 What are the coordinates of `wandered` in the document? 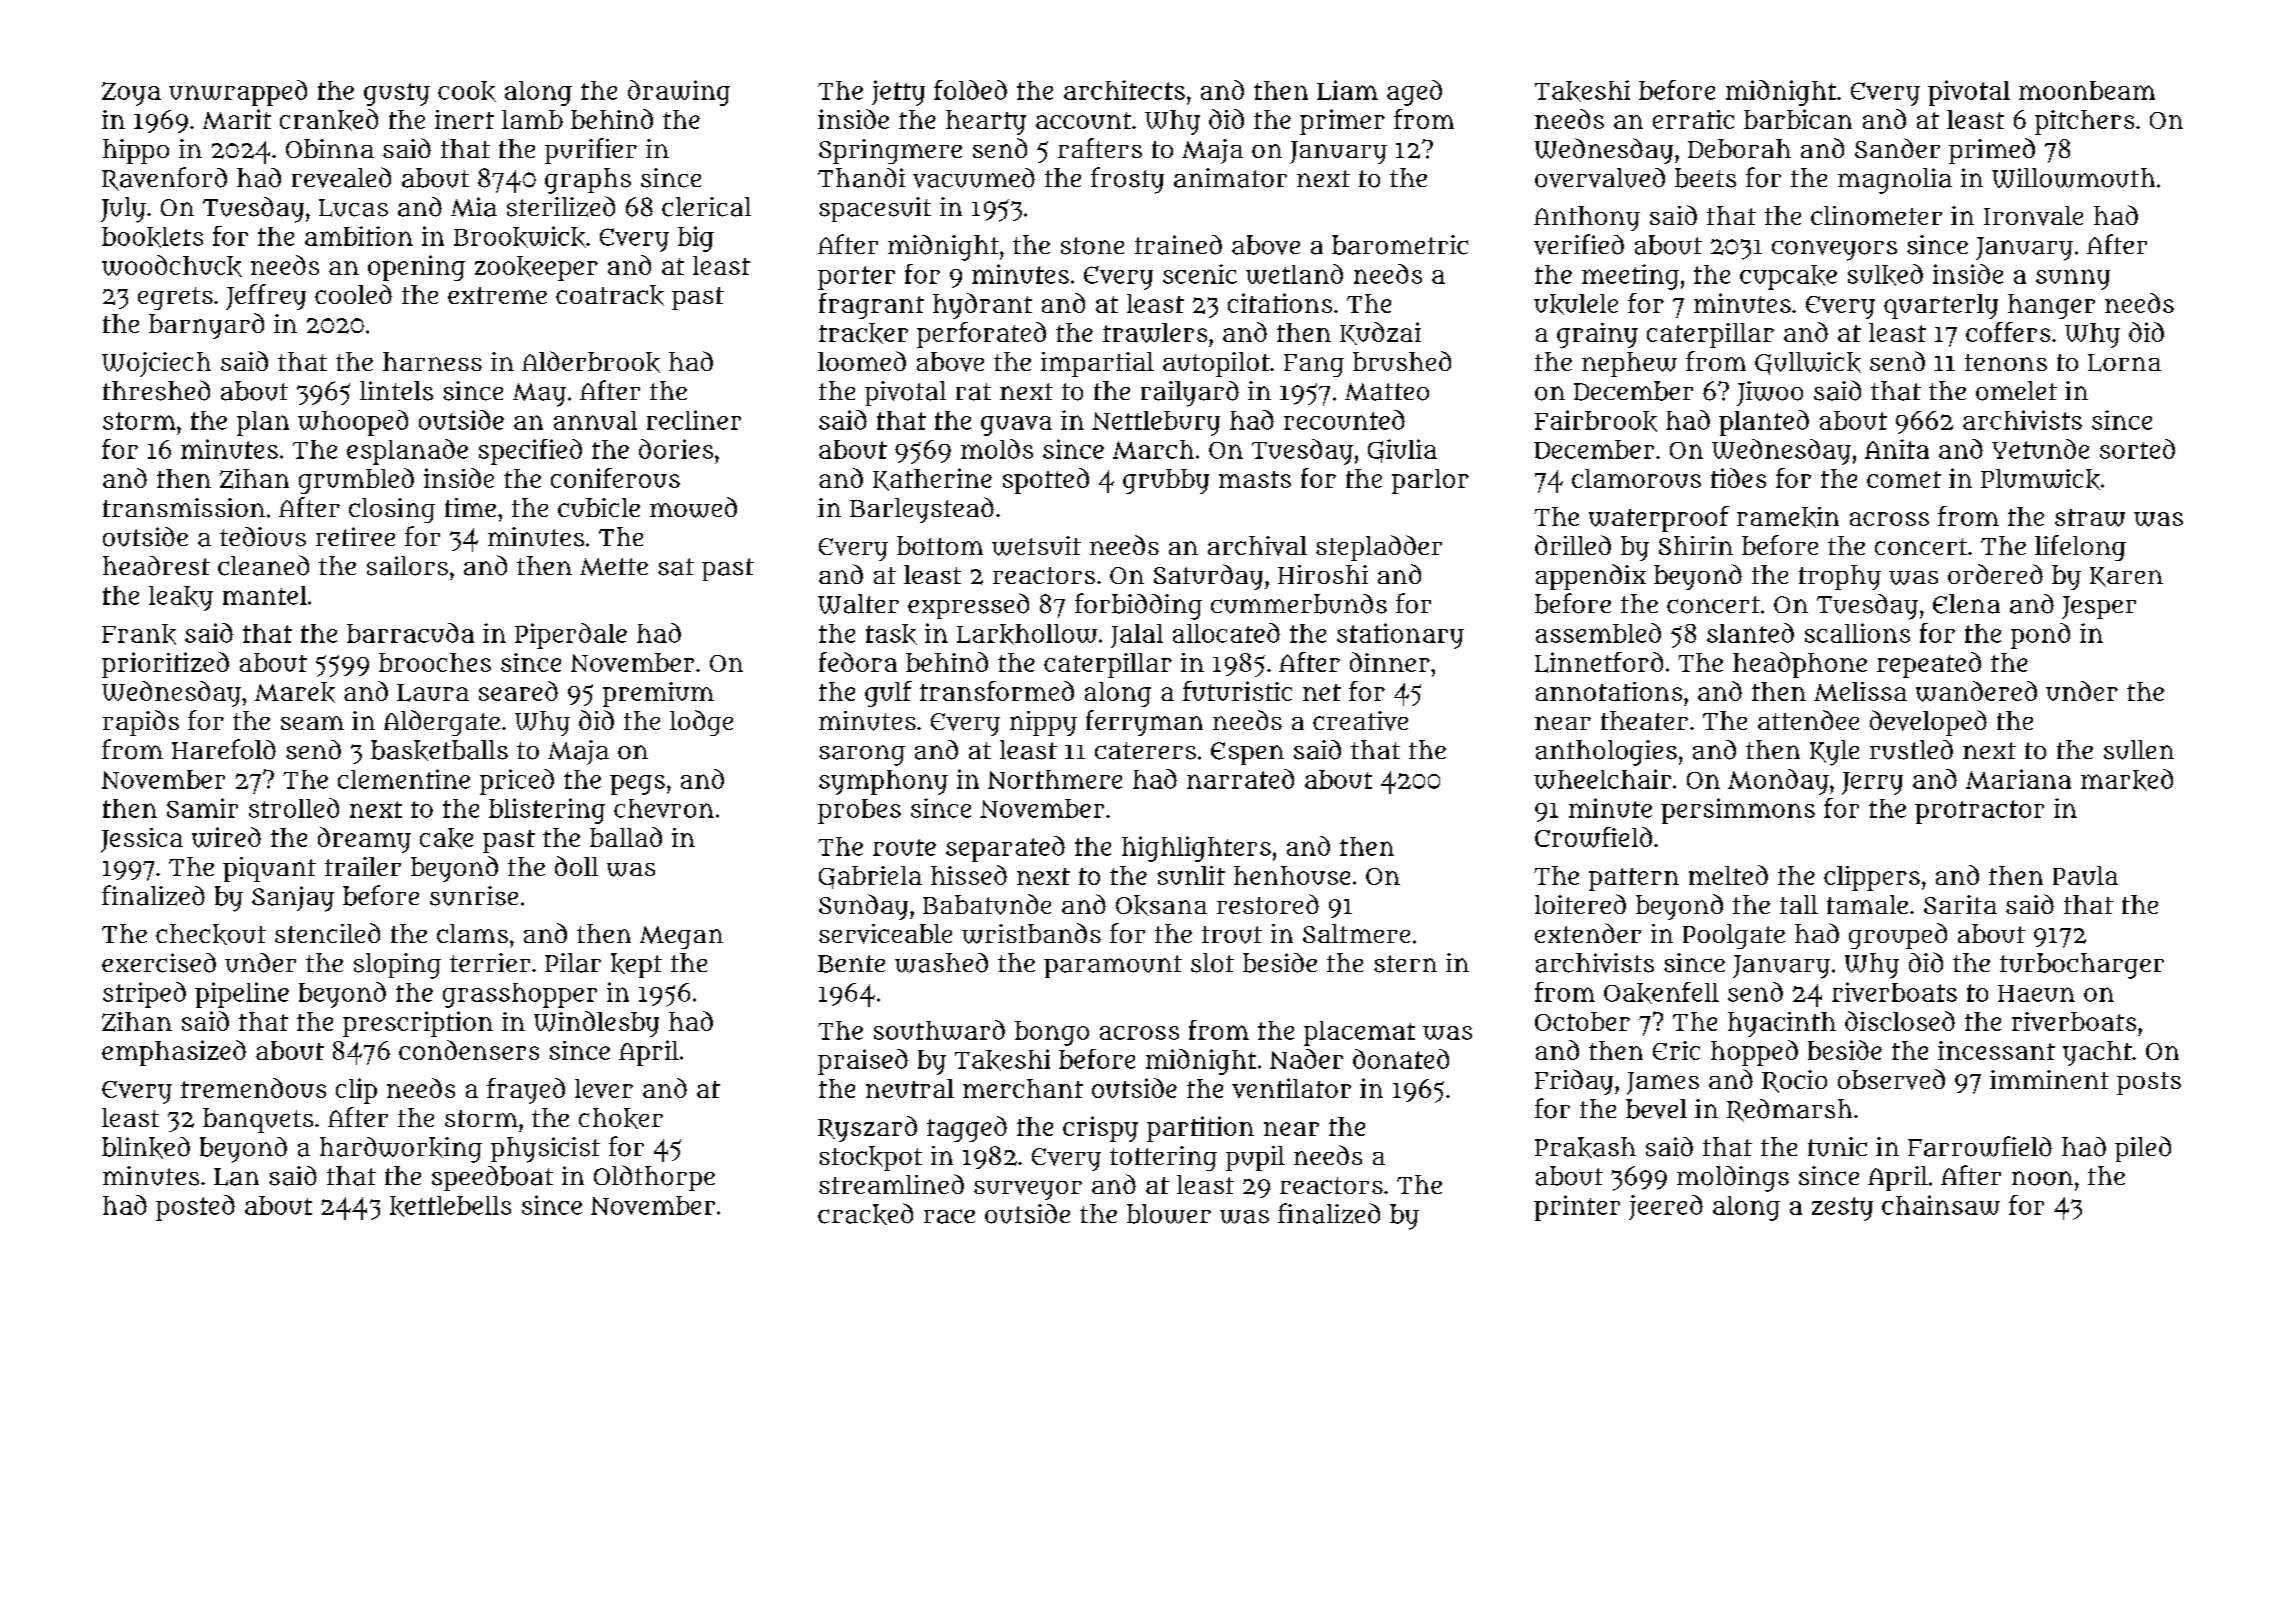 It's located at (1976, 691).
